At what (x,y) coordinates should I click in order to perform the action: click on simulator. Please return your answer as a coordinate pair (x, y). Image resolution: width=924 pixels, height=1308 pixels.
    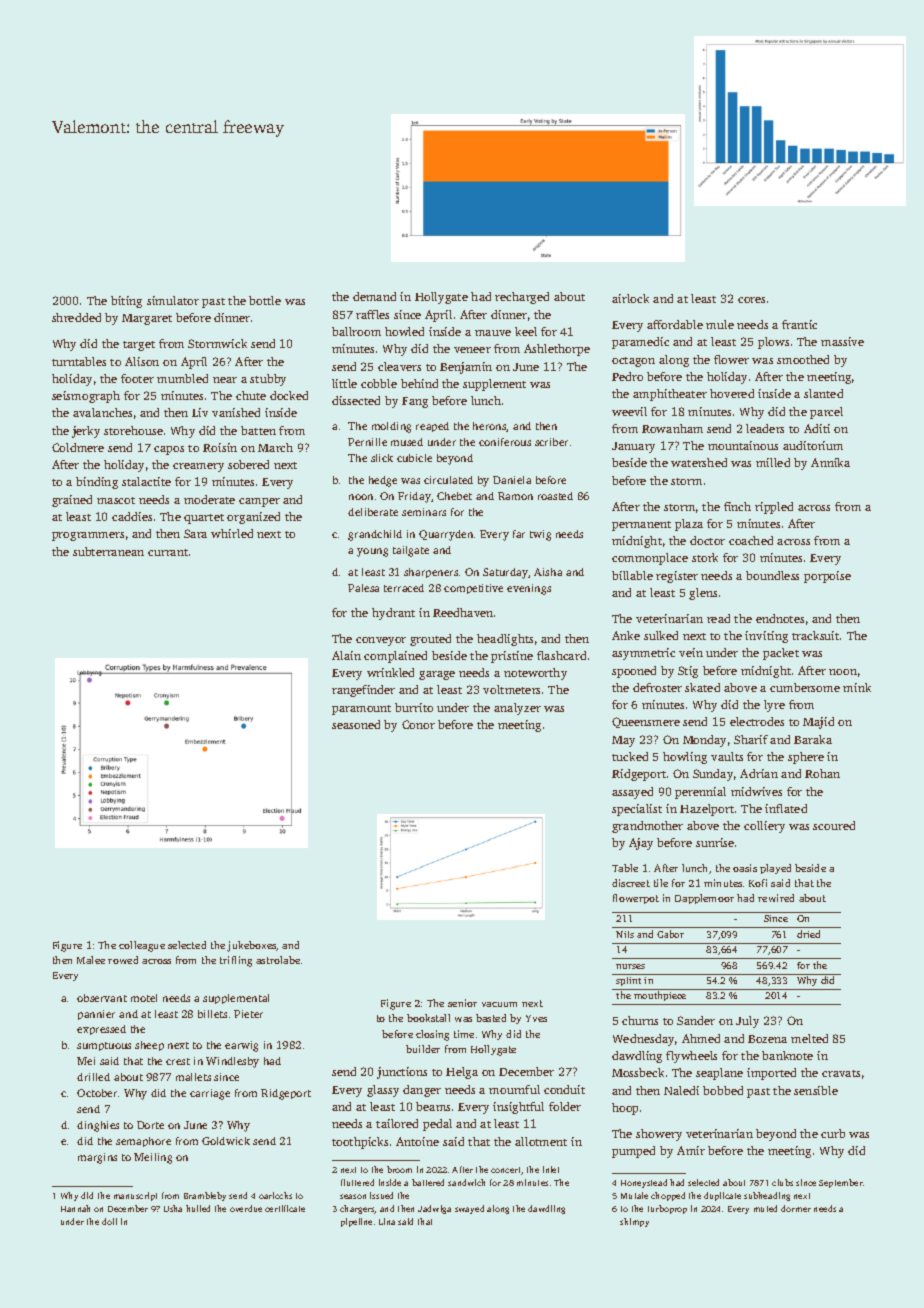
    Looking at the image, I should click on (173, 300).
